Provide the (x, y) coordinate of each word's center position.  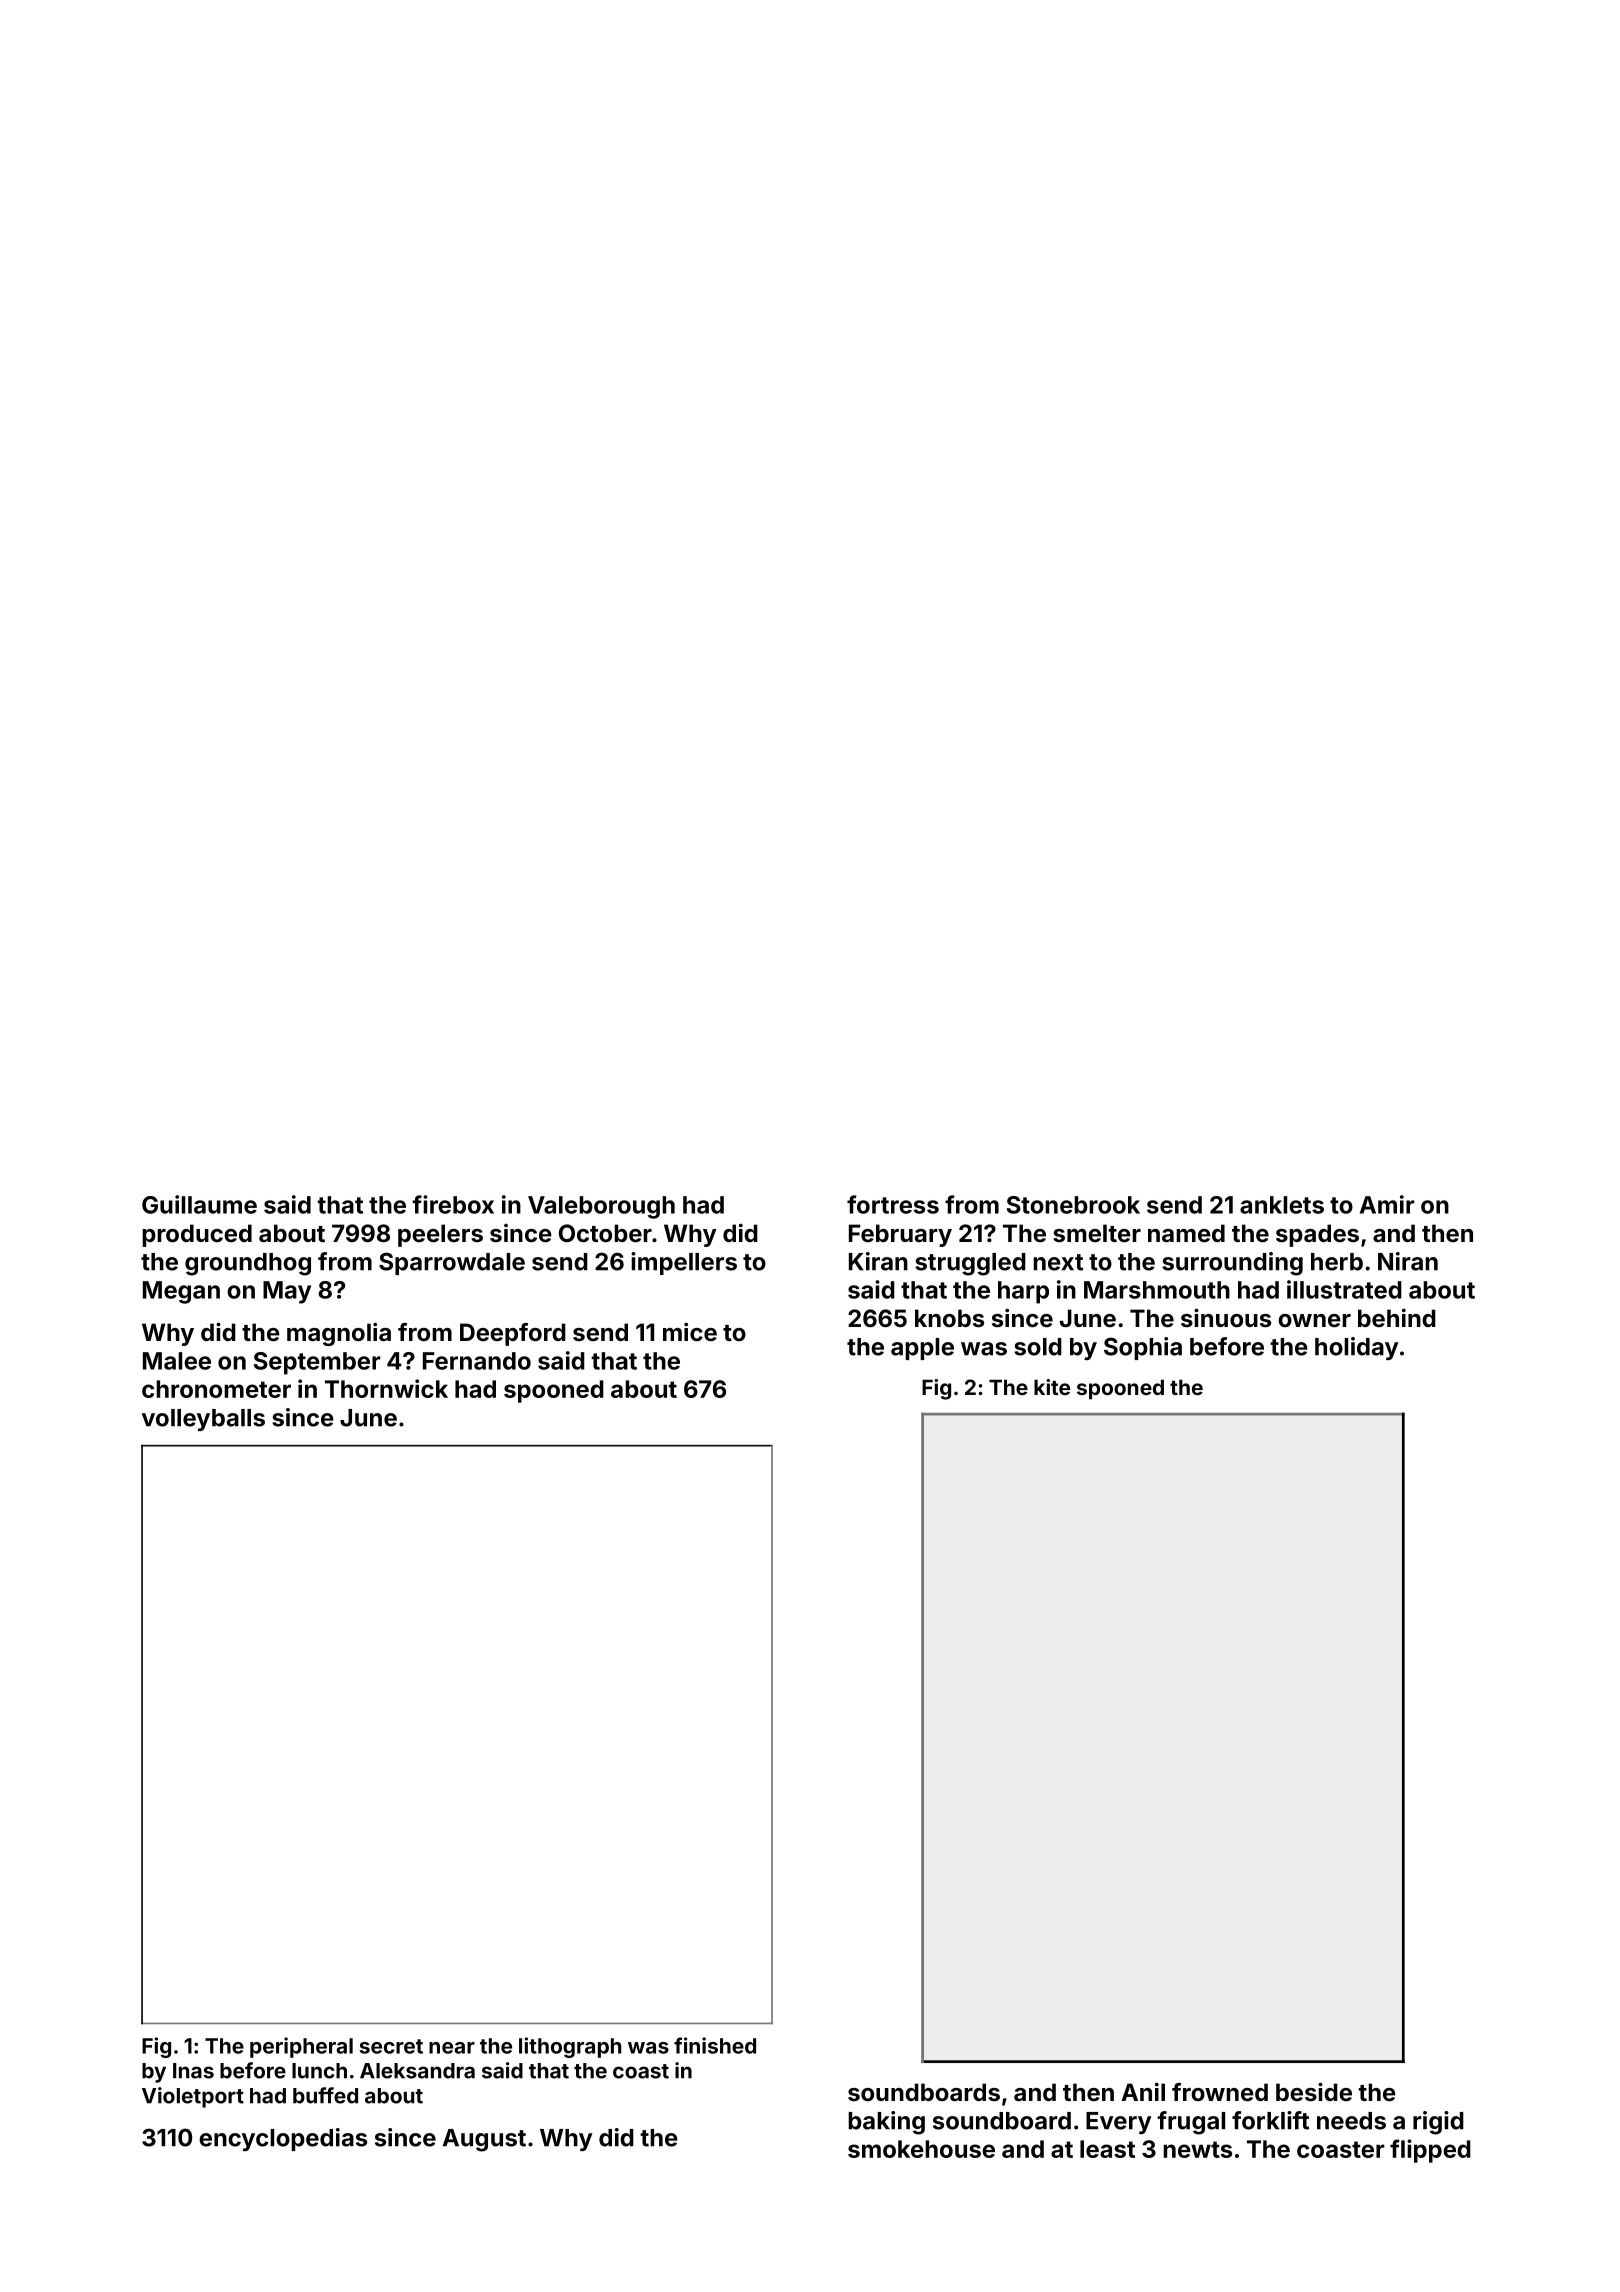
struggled (970, 1264)
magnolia (339, 1334)
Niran (1408, 1261)
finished (715, 2045)
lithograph (570, 2047)
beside (1314, 2091)
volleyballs (203, 1420)
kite (1052, 1387)
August (484, 2140)
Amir (1387, 1204)
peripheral (301, 2047)
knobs (949, 1318)
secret (391, 2046)
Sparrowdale (452, 1263)
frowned (1220, 2092)
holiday (1356, 1348)
